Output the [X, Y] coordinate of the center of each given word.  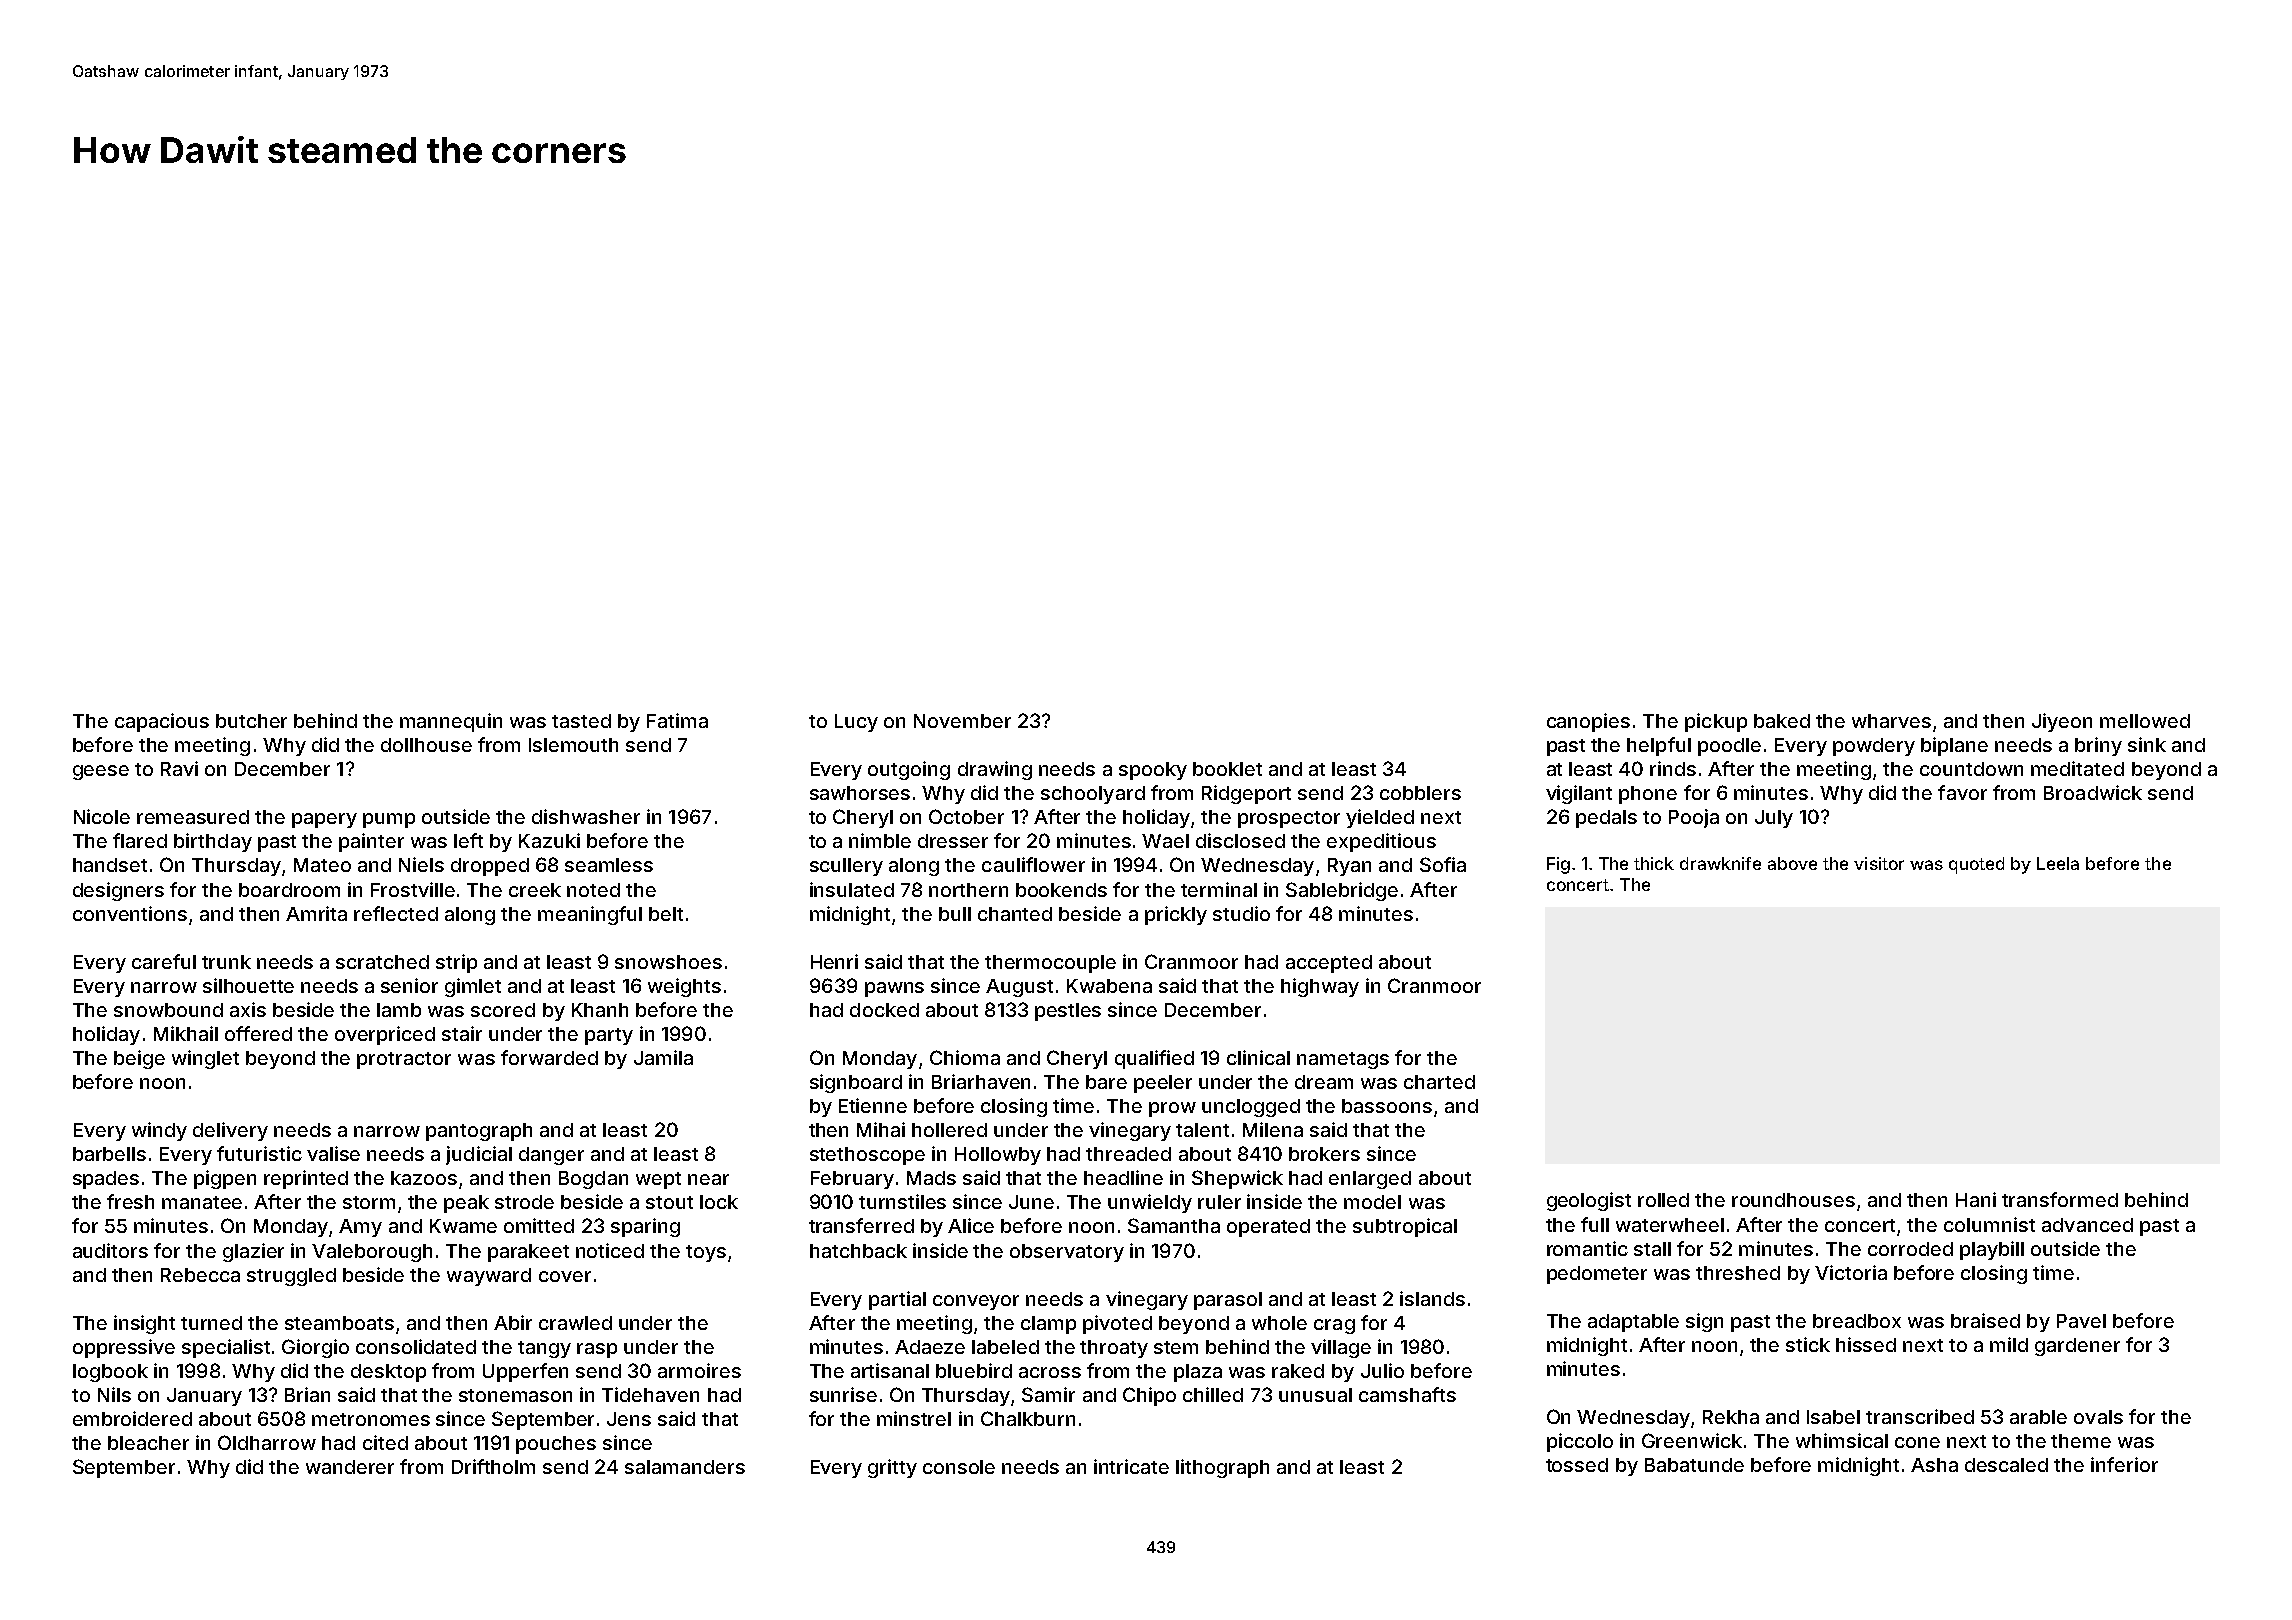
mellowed [2145, 721]
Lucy [856, 723]
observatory [1067, 1253]
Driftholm [493, 1466]
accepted [1329, 964]
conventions [130, 913]
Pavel [2081, 1321]
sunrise [843, 1394]
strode [524, 1202]
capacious [162, 722]
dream [1324, 1082]
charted [1439, 1082]
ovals [2098, 1417]
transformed [2060, 1199]
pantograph [479, 1132]
